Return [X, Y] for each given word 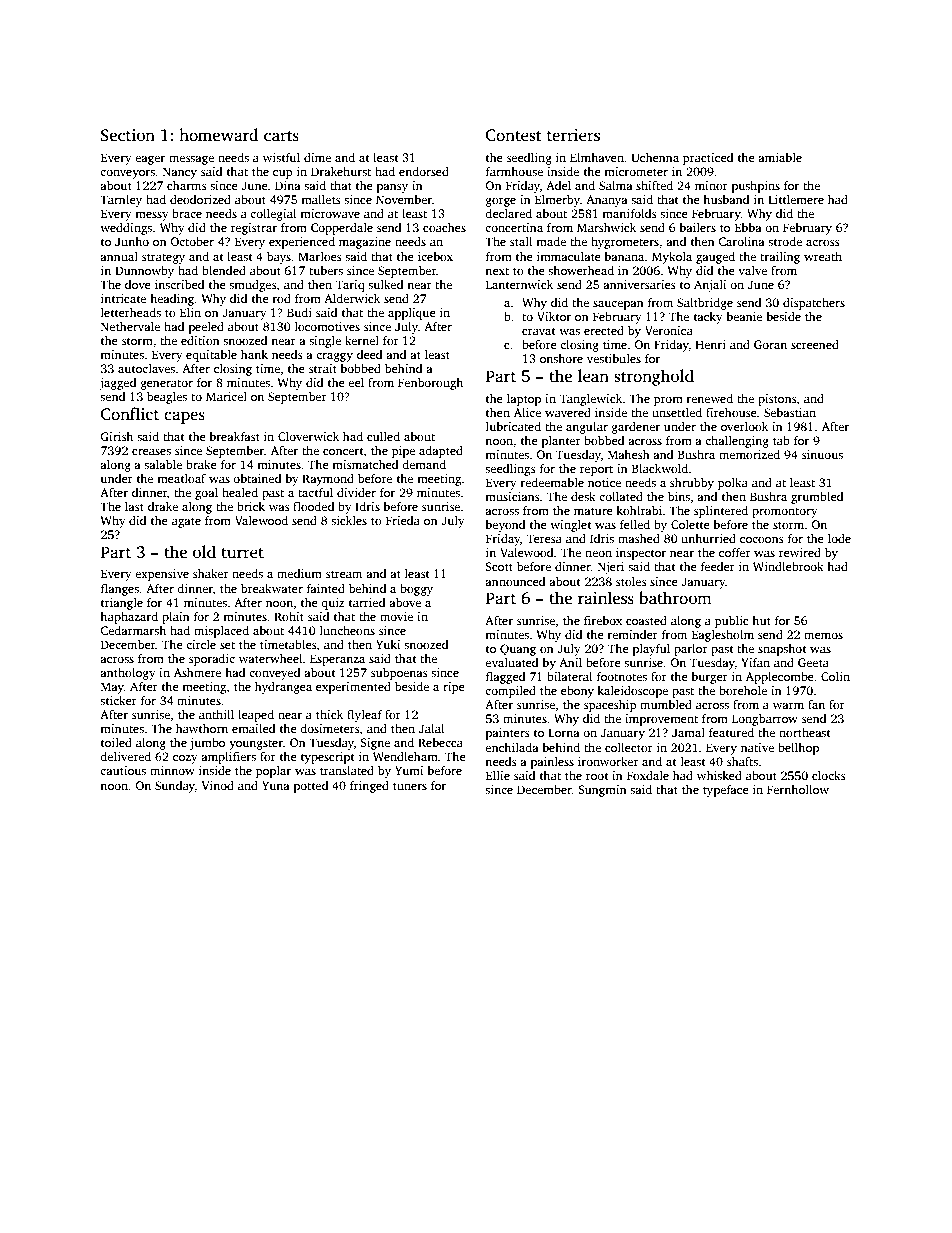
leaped [256, 716]
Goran [770, 344]
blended [224, 270]
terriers [573, 135]
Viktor [554, 316]
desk [583, 496]
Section [128, 135]
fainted [326, 588]
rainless [606, 598]
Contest [514, 135]
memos [823, 636]
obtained [257, 478]
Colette [690, 524]
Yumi [409, 770]
